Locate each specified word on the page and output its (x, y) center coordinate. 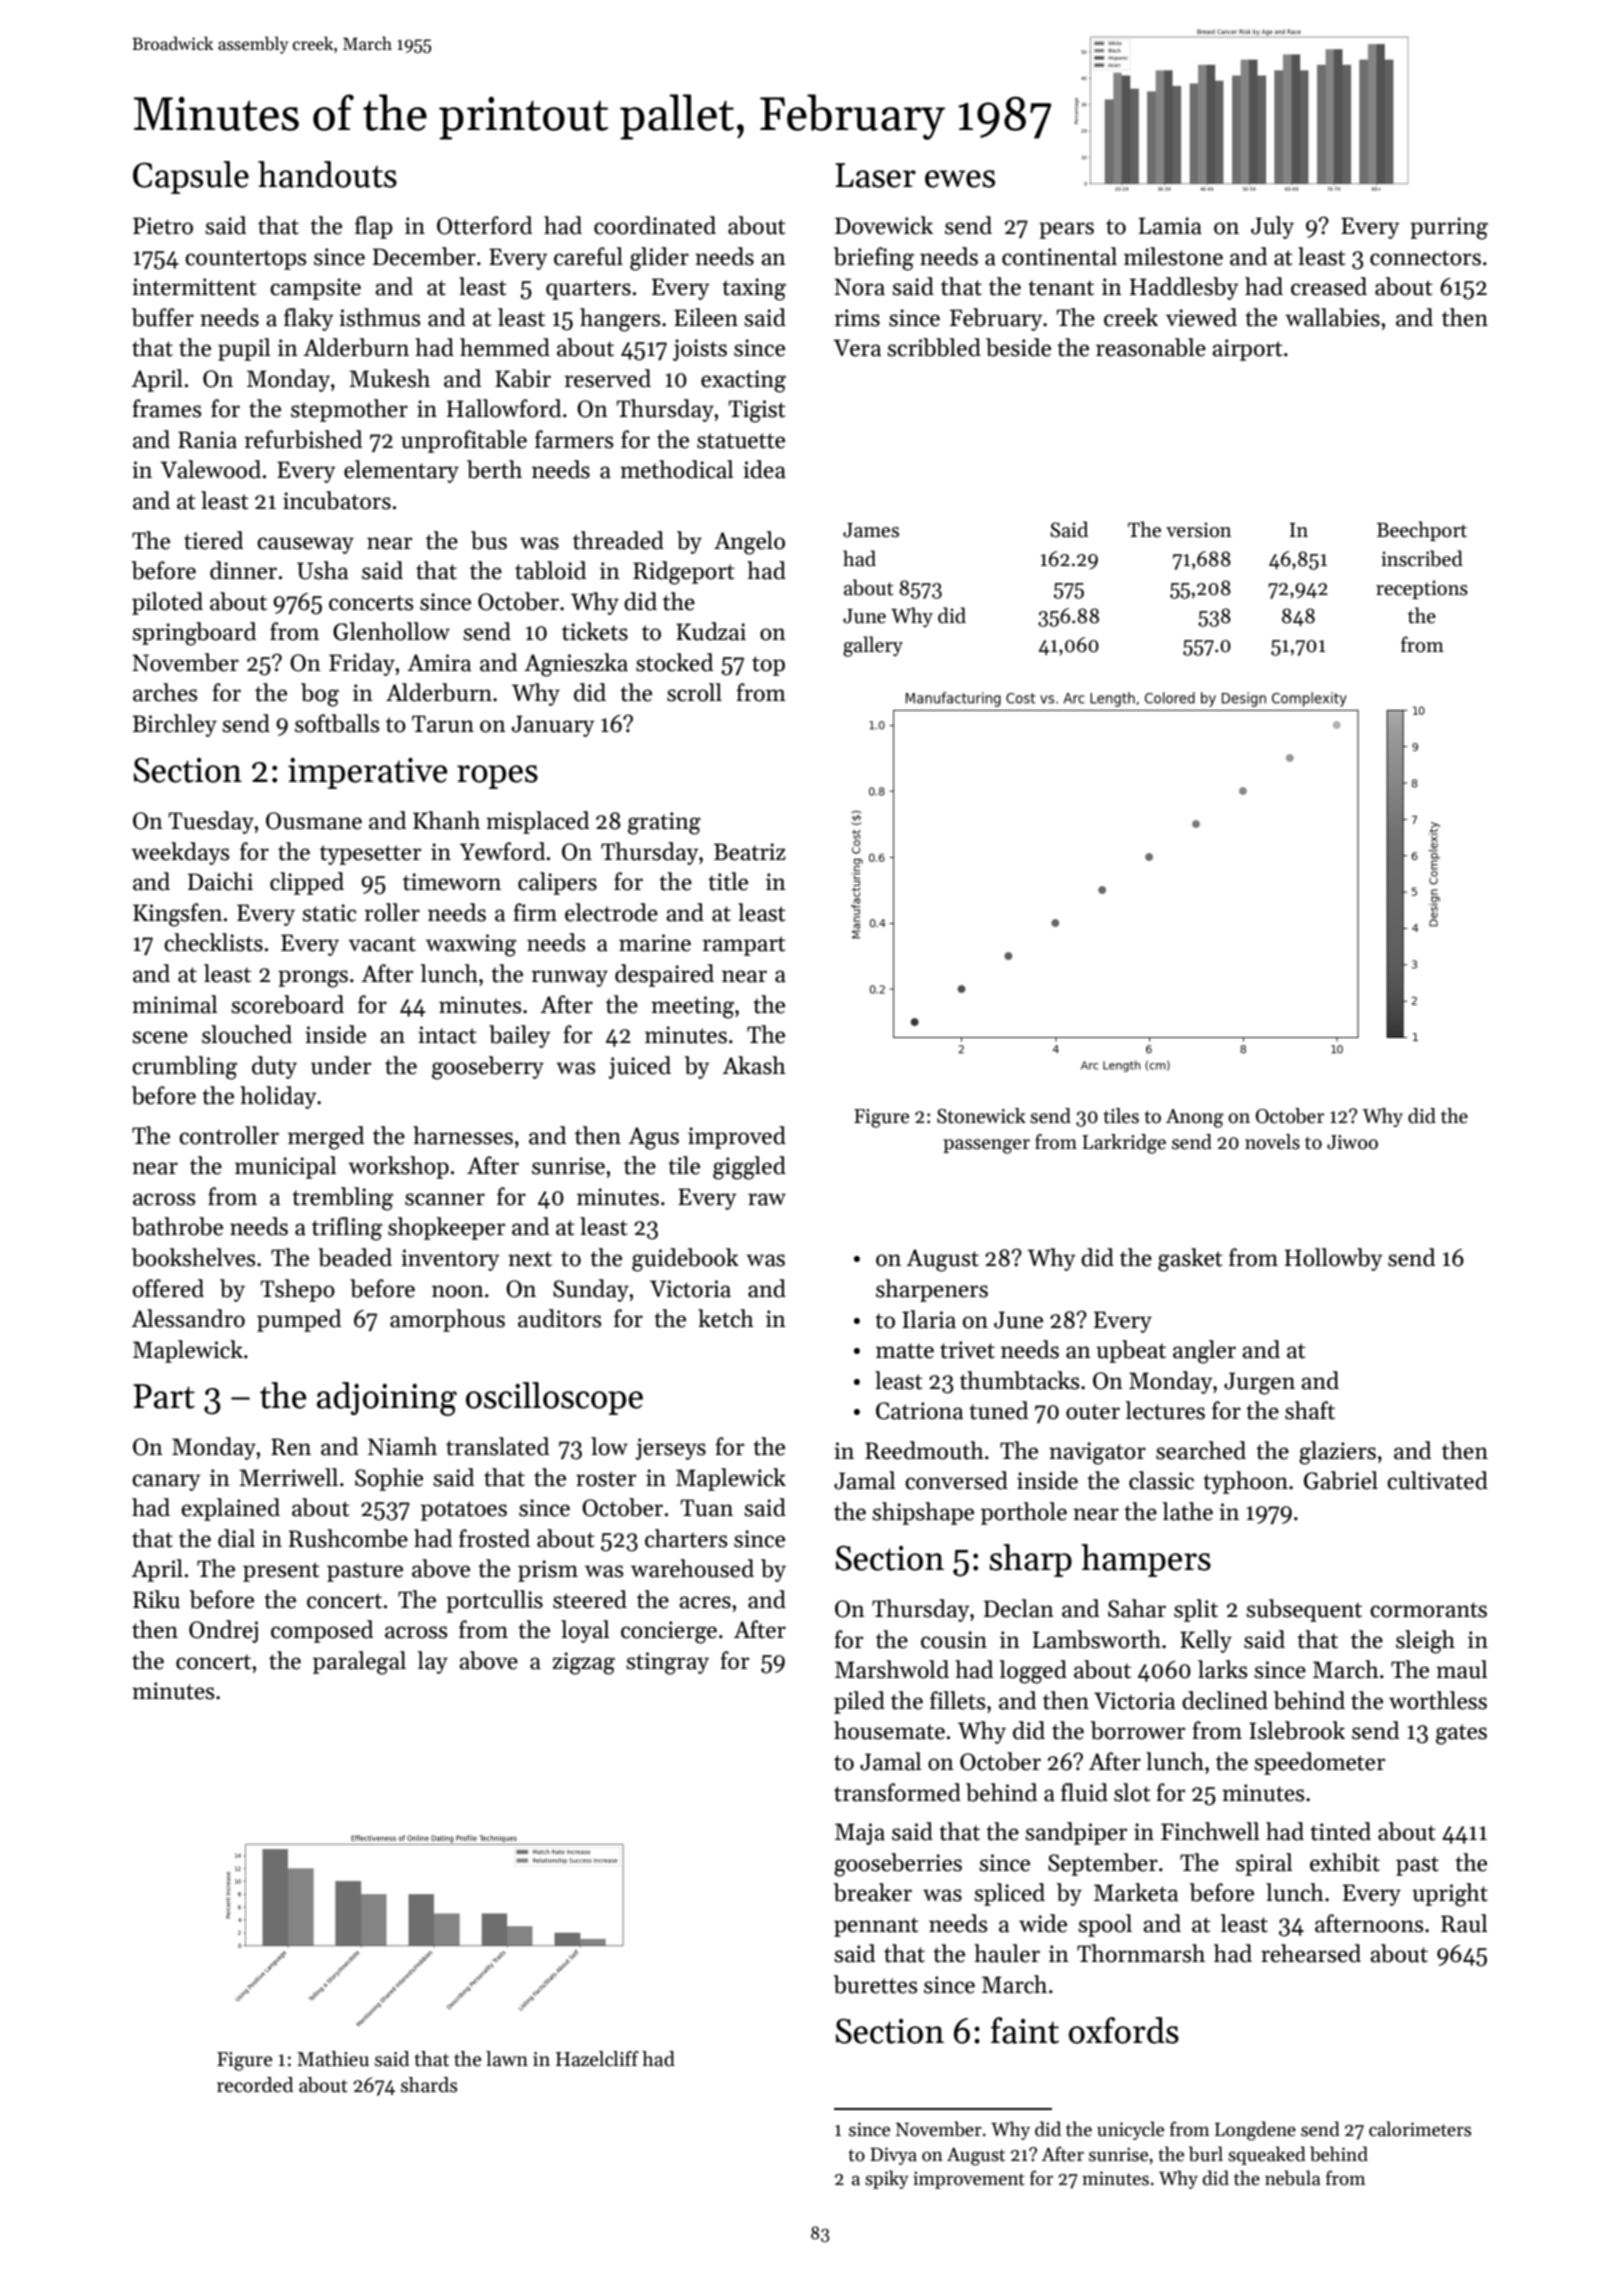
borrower (1138, 1730)
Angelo (749, 543)
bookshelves (193, 1257)
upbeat (1131, 1351)
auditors (559, 1318)
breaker (873, 1892)
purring (1449, 228)
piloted (167, 603)
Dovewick (884, 225)
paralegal (359, 1663)
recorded (255, 2085)
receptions (1422, 589)
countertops (245, 260)
